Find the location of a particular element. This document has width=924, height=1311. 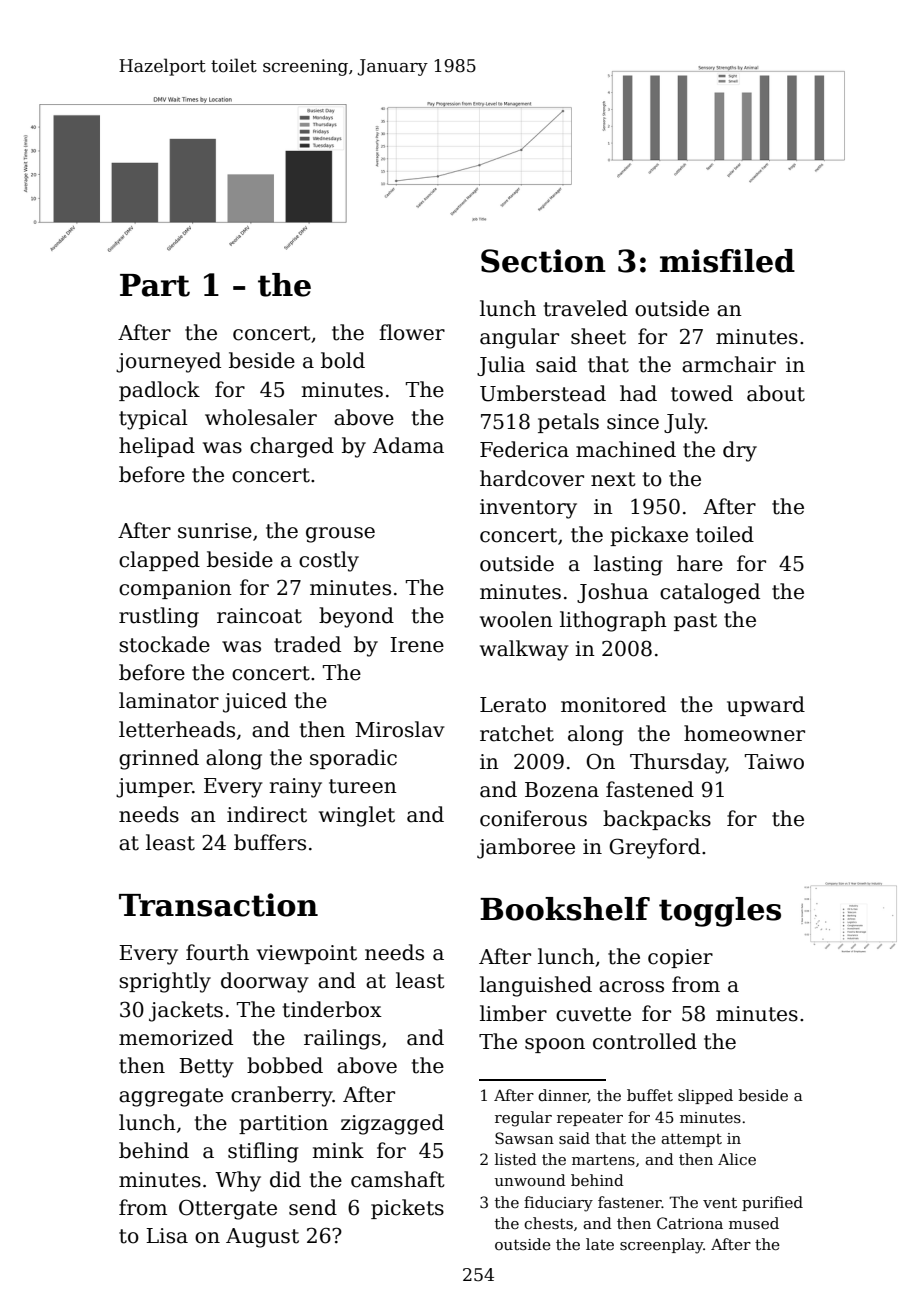

angular is located at coordinates (519, 338).
